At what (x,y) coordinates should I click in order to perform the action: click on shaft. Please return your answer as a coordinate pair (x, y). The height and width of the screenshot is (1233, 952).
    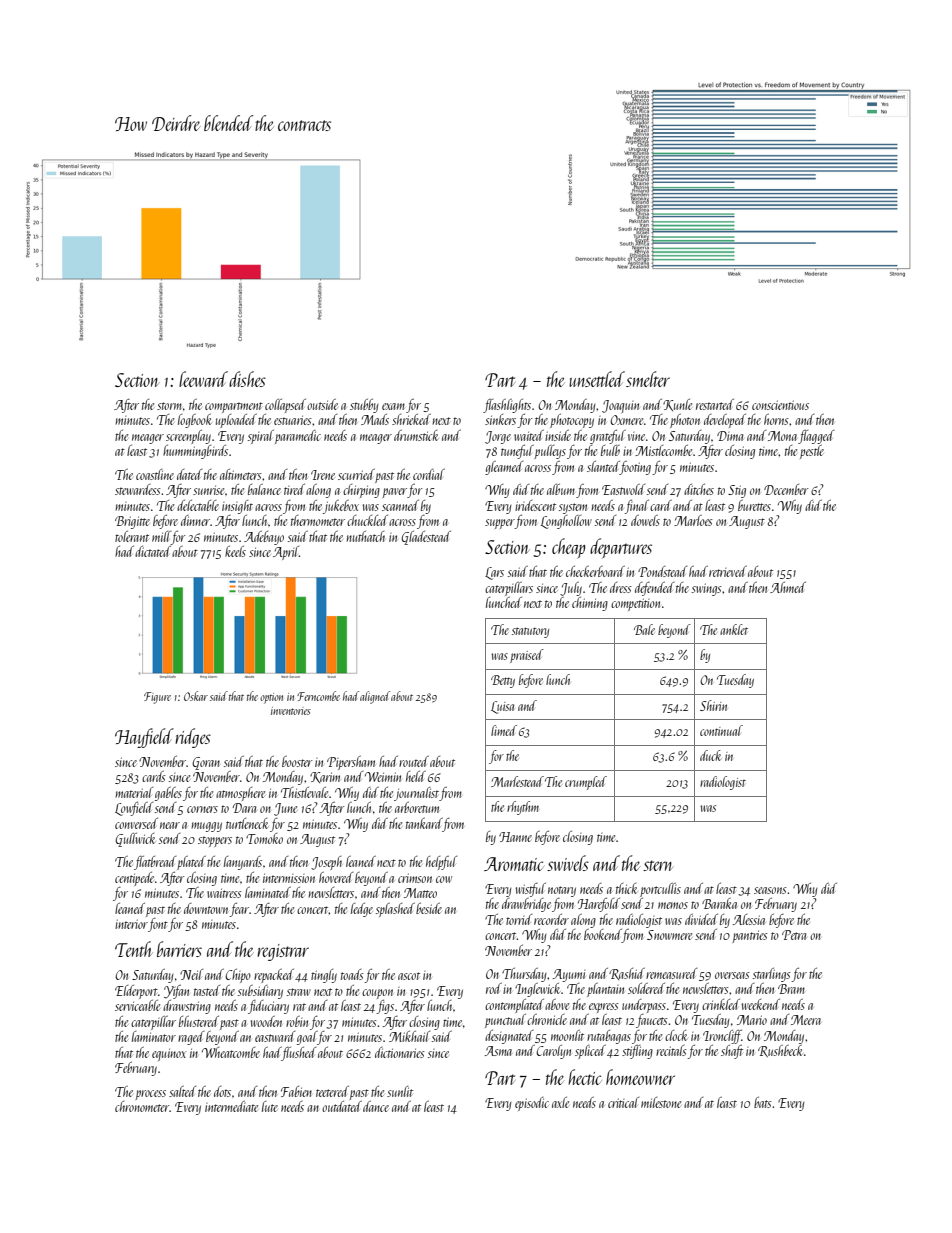
    Looking at the image, I should click on (732, 1052).
